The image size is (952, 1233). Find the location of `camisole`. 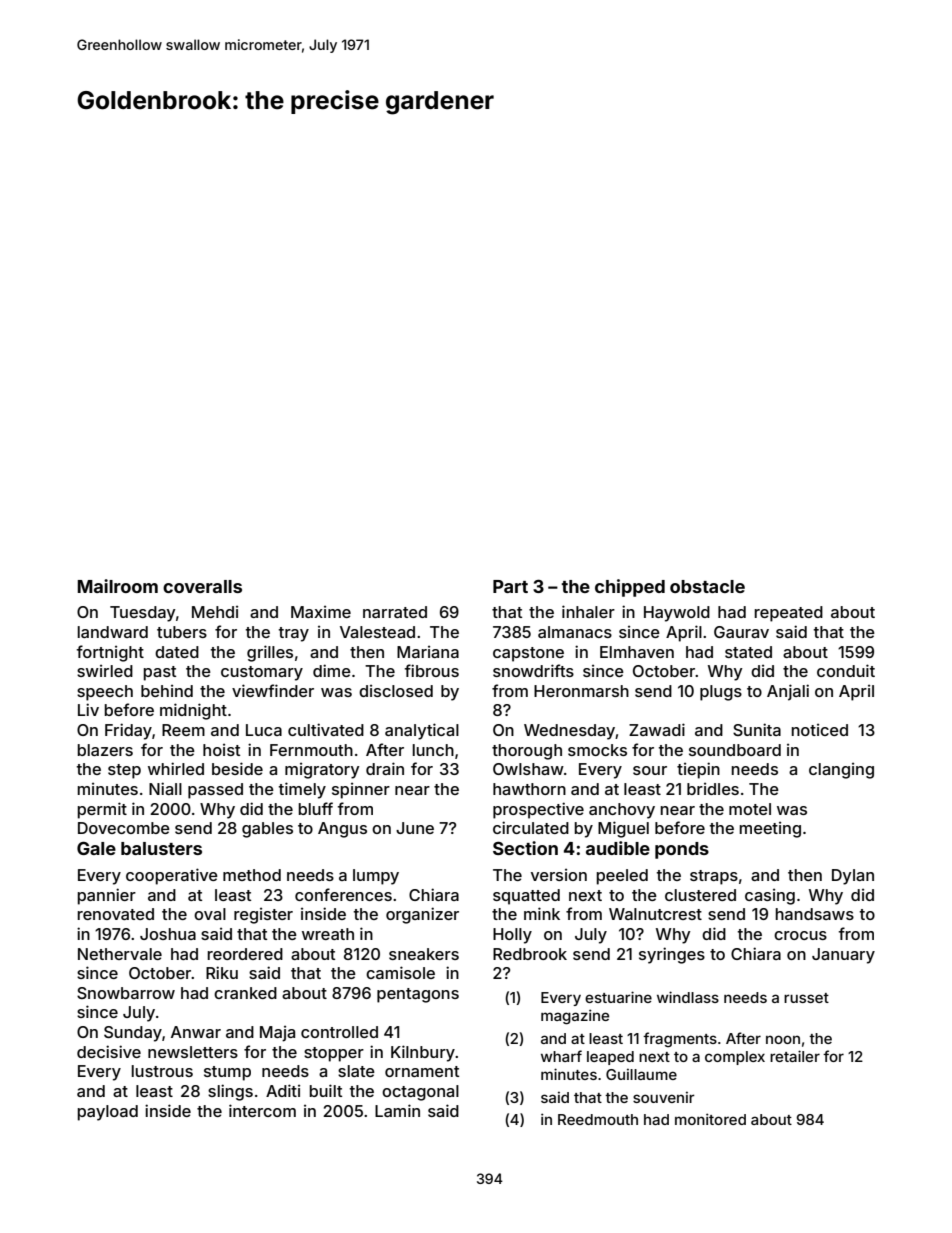

camisole is located at coordinates (400, 972).
